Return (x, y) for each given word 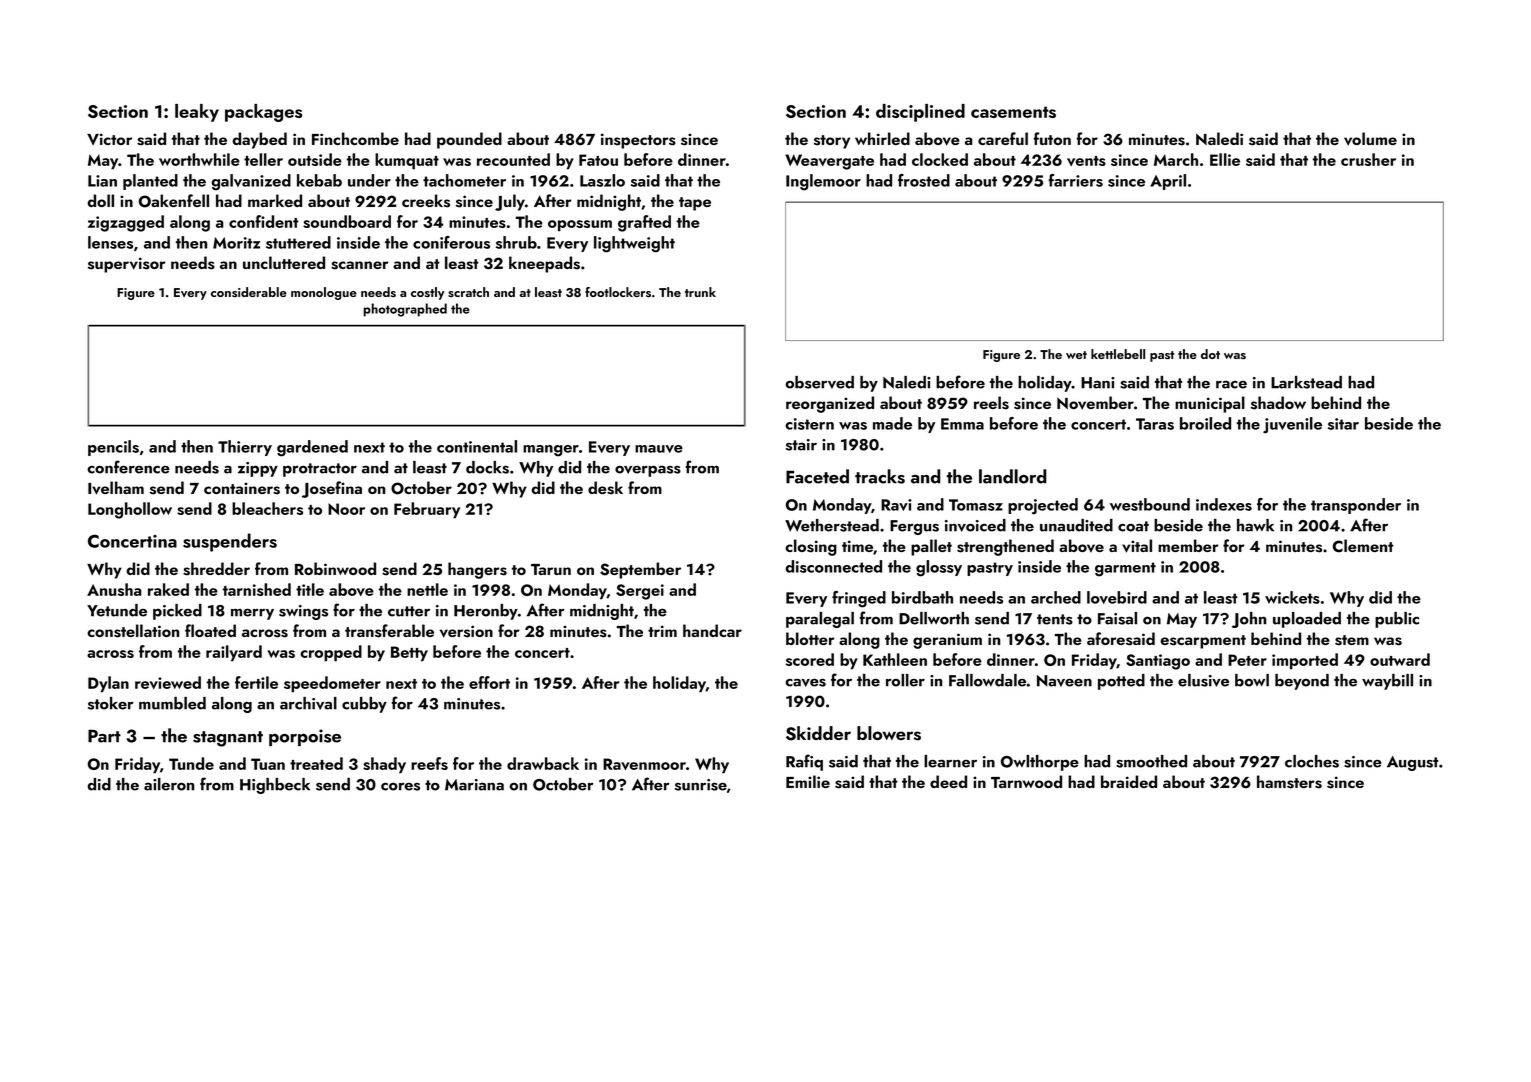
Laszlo (602, 180)
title (310, 589)
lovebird (1117, 597)
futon (1052, 138)
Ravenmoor (644, 764)
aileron (169, 784)
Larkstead (1306, 382)
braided (1129, 781)
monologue (324, 293)
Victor (109, 139)
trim (662, 631)
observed (819, 382)
